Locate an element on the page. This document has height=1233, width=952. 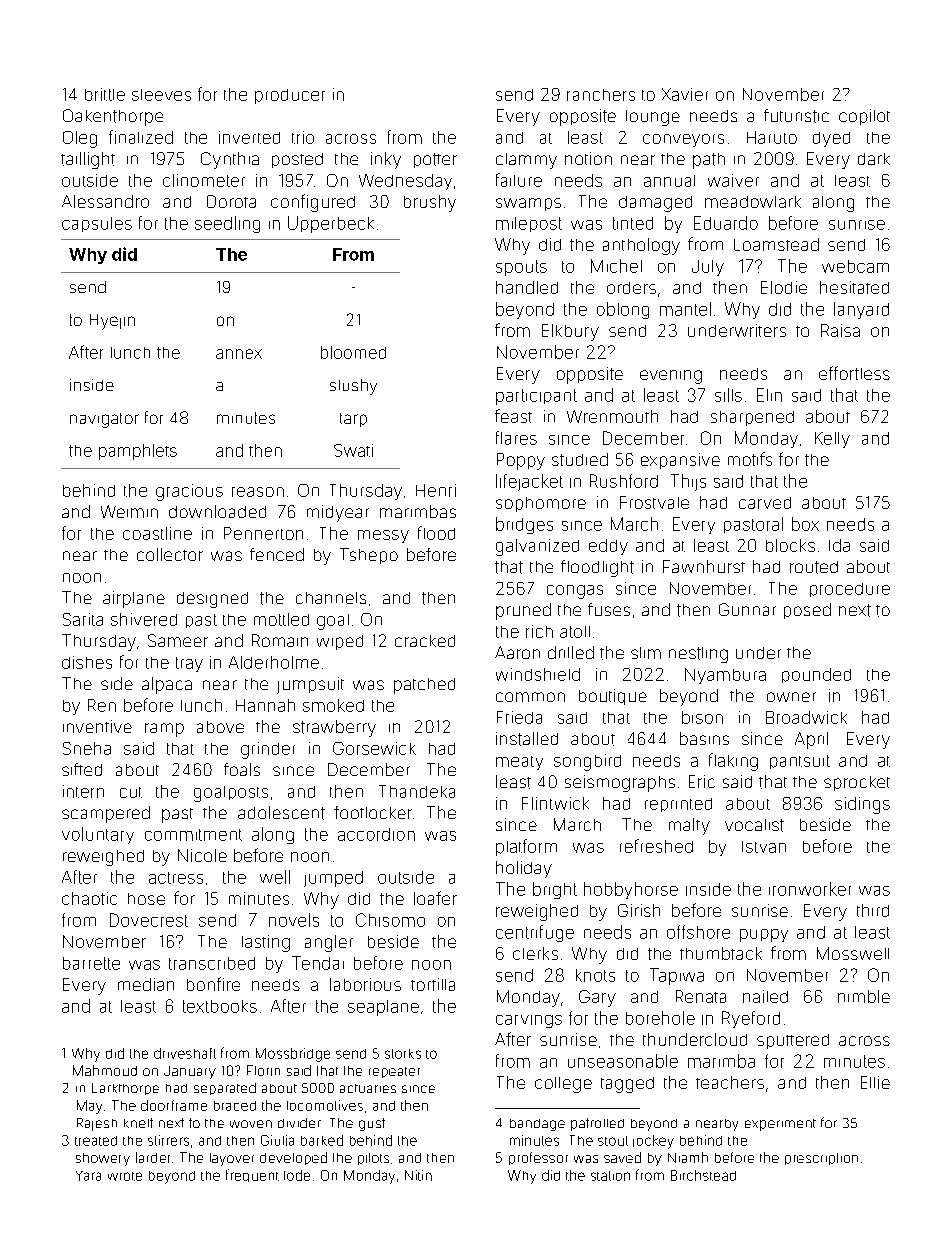
annex is located at coordinates (239, 354).
